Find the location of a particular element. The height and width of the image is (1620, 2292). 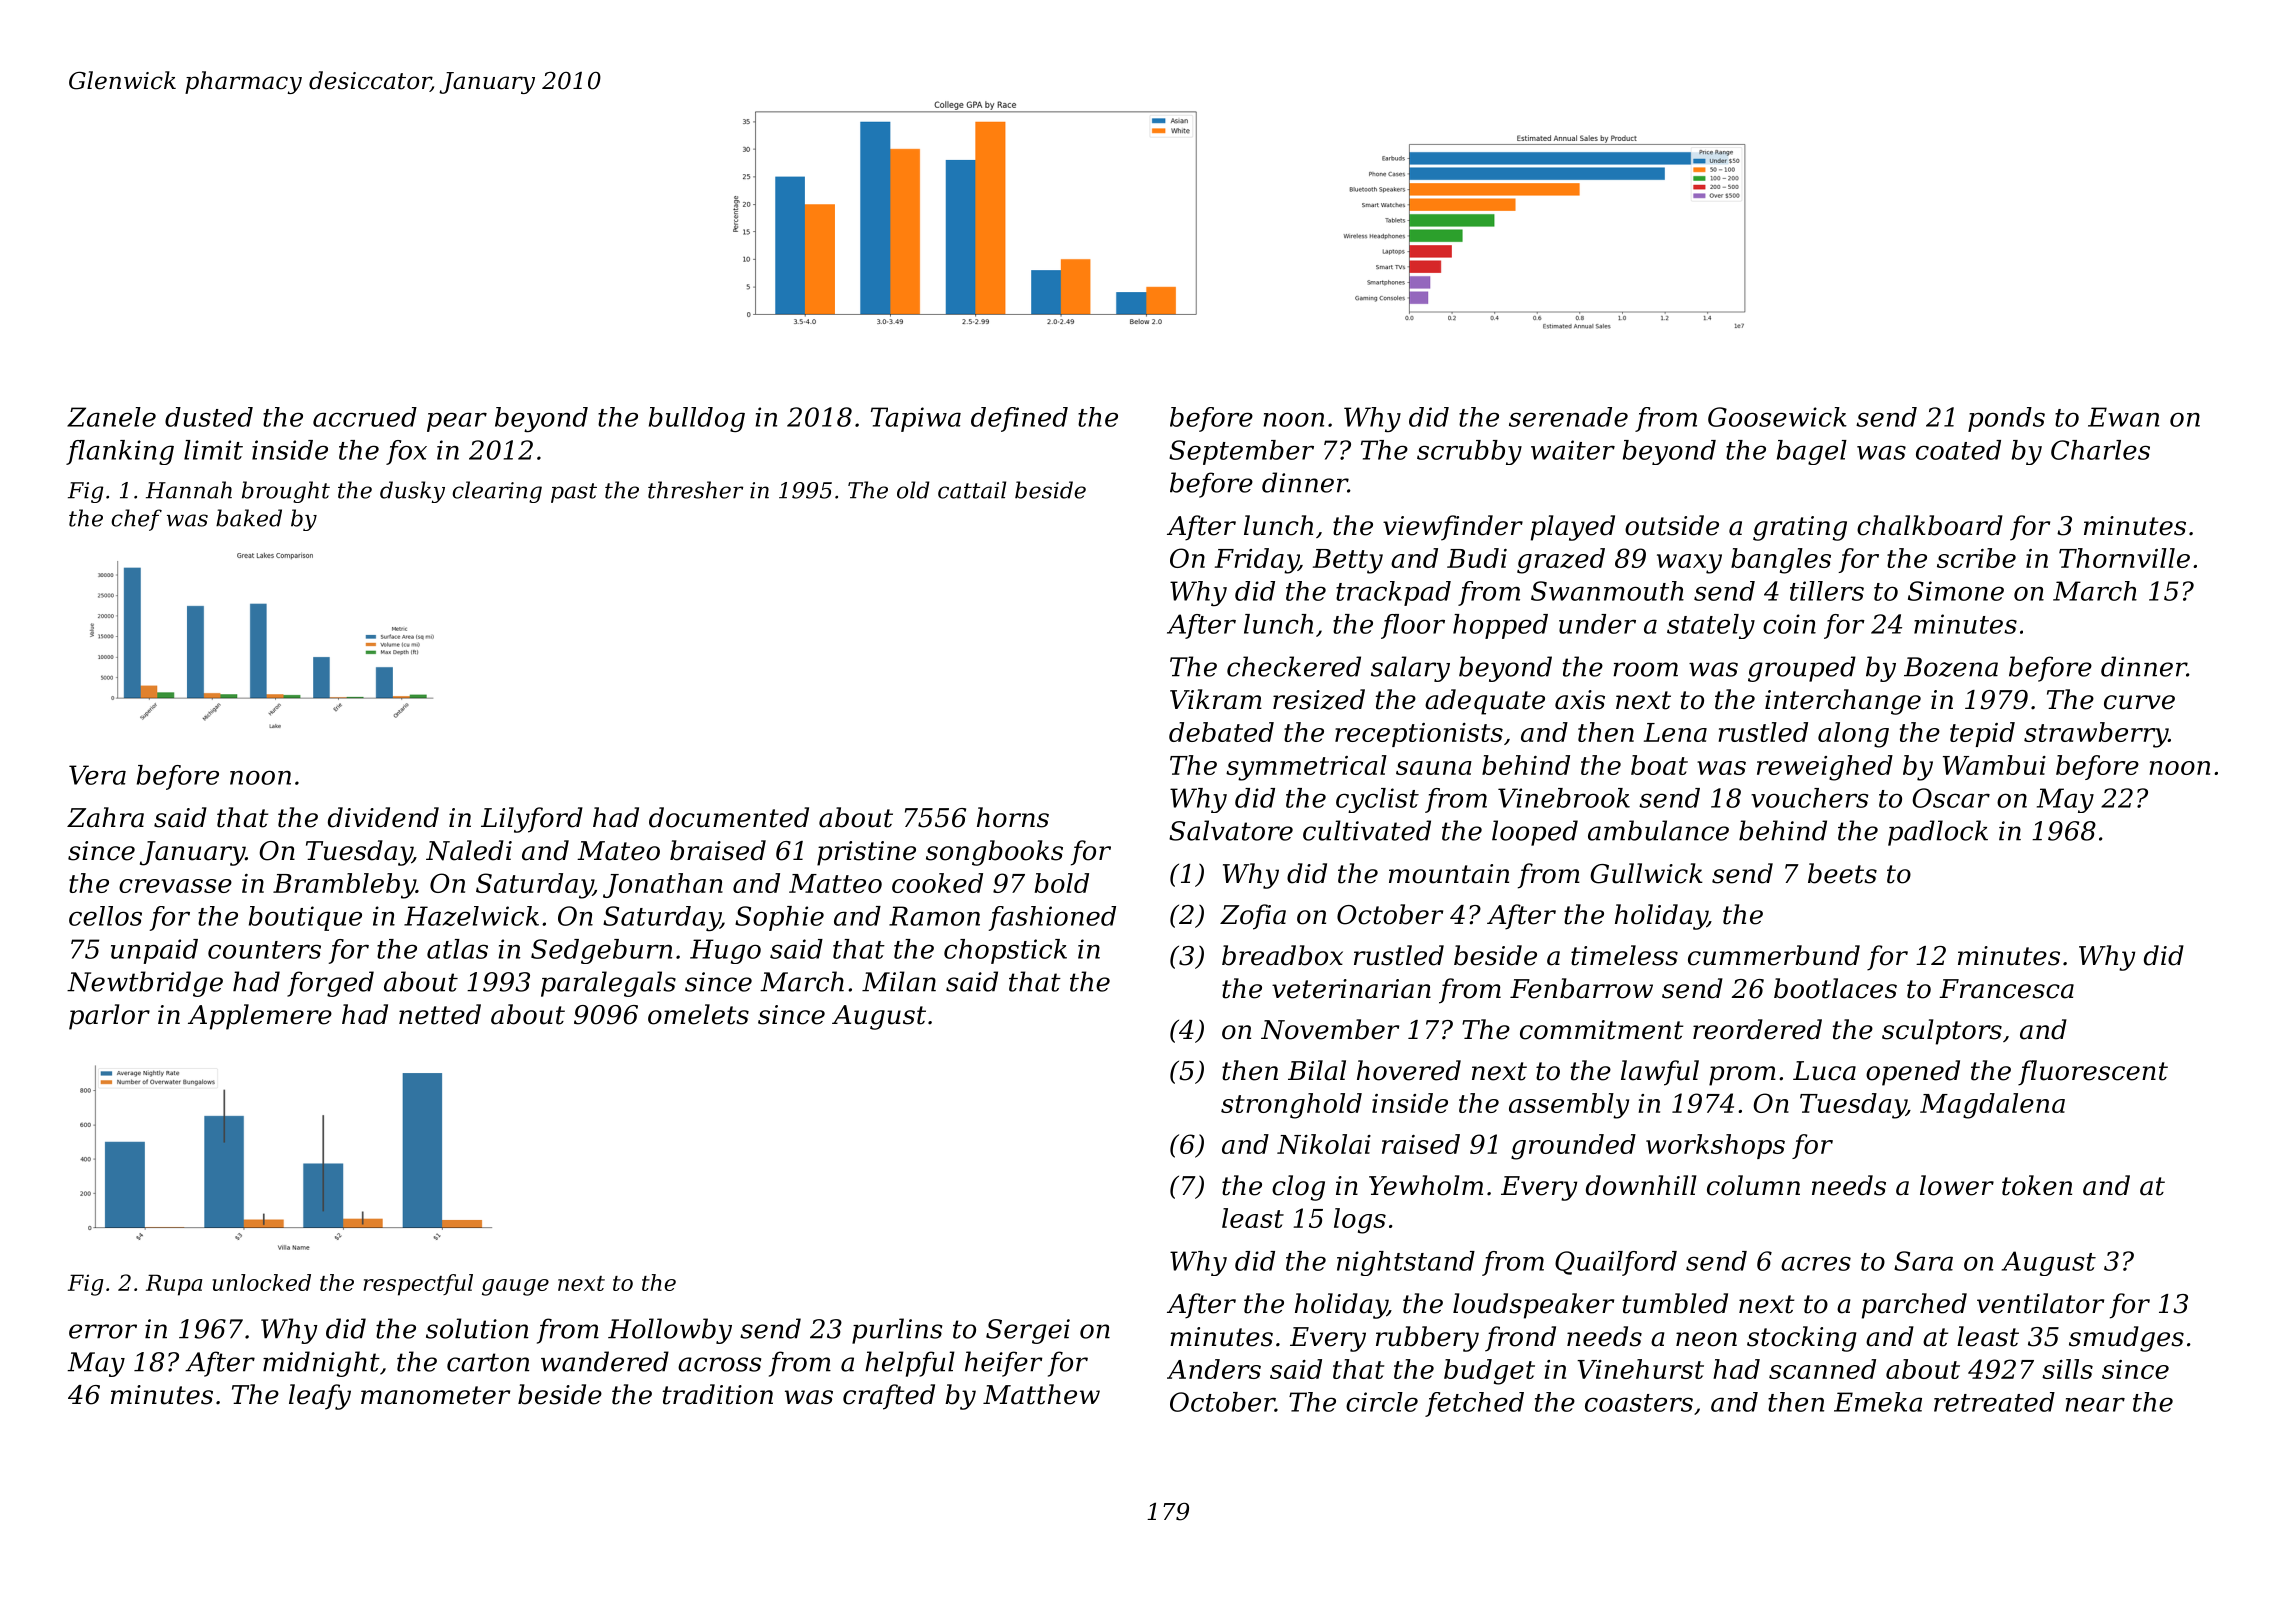

Nikolai is located at coordinates (1324, 1144).
